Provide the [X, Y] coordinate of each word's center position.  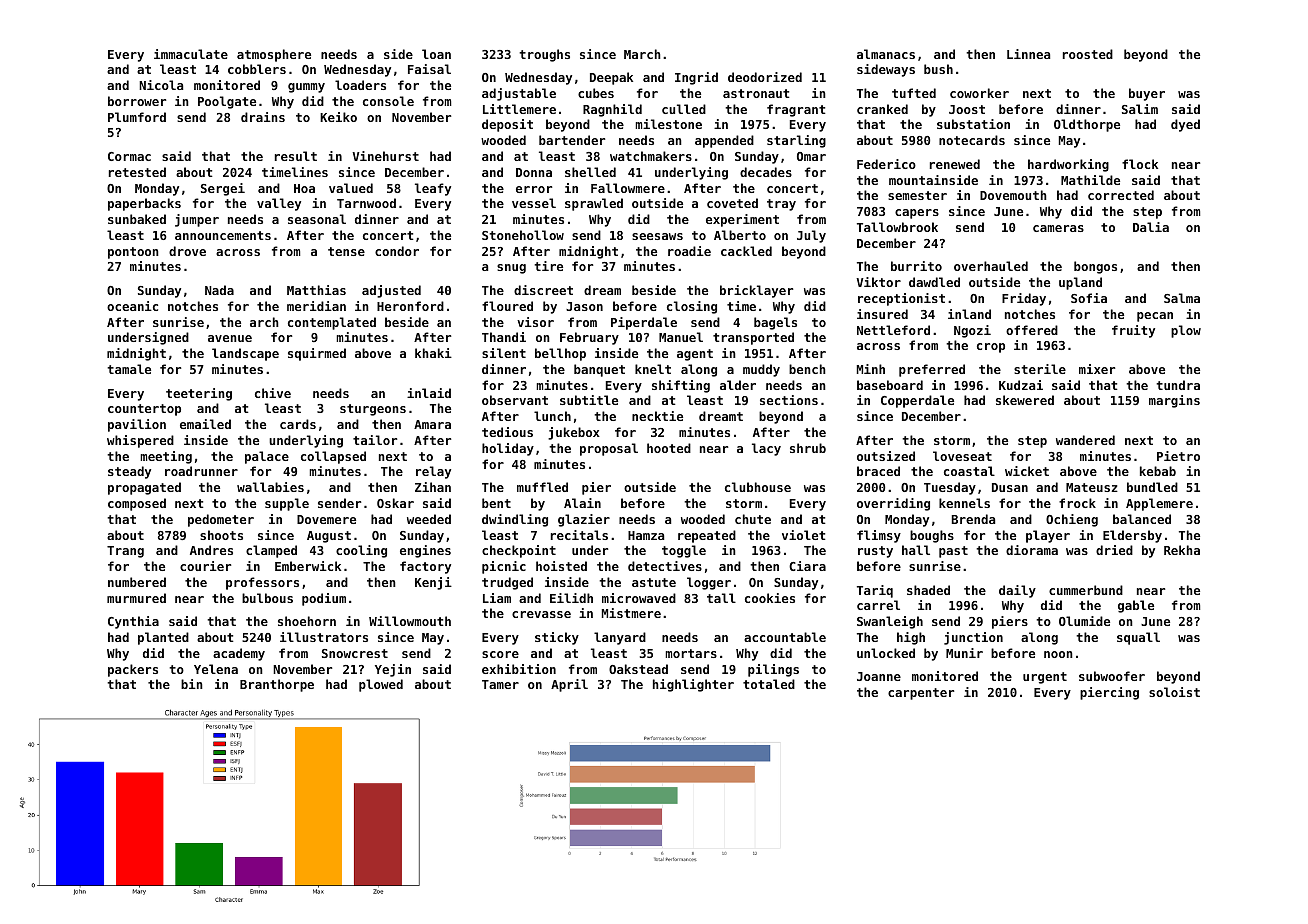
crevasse [541, 614]
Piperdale [644, 323]
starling [796, 141]
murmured [136, 598]
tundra [1178, 385]
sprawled [594, 204]
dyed [1185, 125]
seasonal [317, 219]
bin [192, 684]
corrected [1121, 195]
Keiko [338, 117]
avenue [230, 338]
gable [1136, 606]
